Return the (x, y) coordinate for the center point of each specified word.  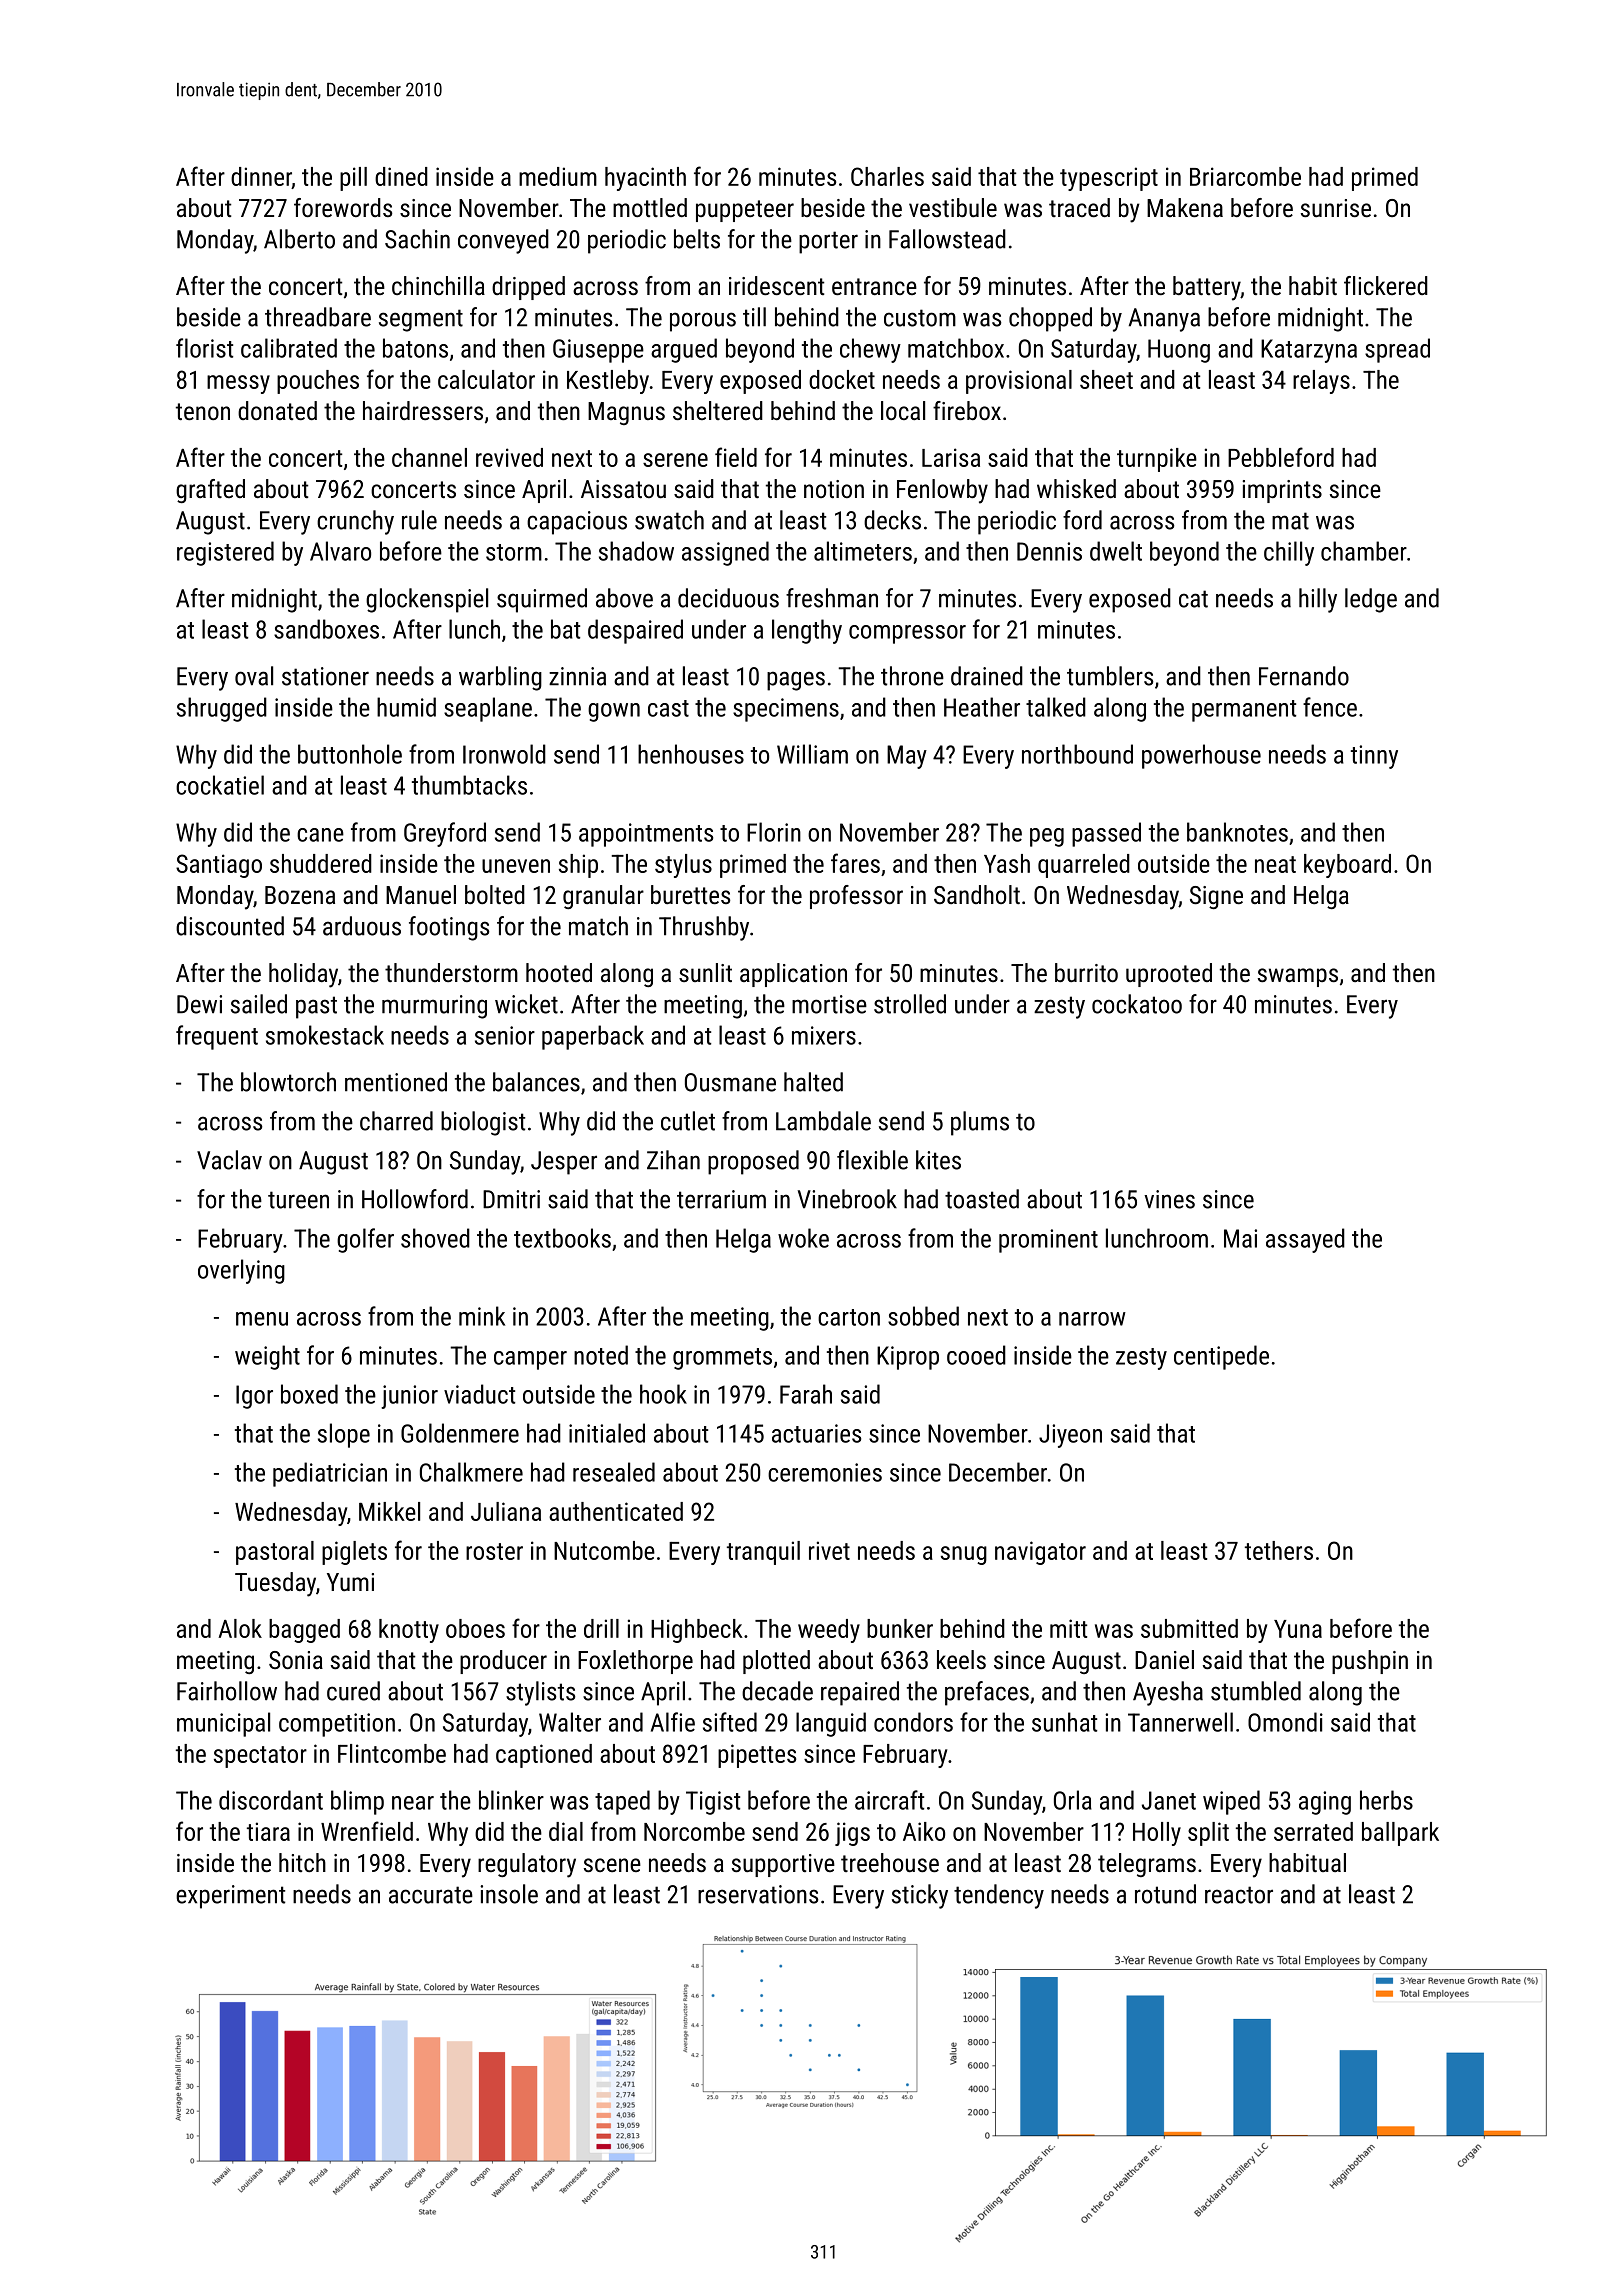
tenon (203, 411)
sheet (1106, 379)
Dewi (199, 1004)
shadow (636, 551)
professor (856, 897)
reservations (758, 1894)
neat (1275, 864)
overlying (241, 1271)
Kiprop (908, 1358)
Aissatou (623, 489)
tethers (1279, 1550)
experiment (230, 1897)
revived (509, 457)
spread (1397, 350)
